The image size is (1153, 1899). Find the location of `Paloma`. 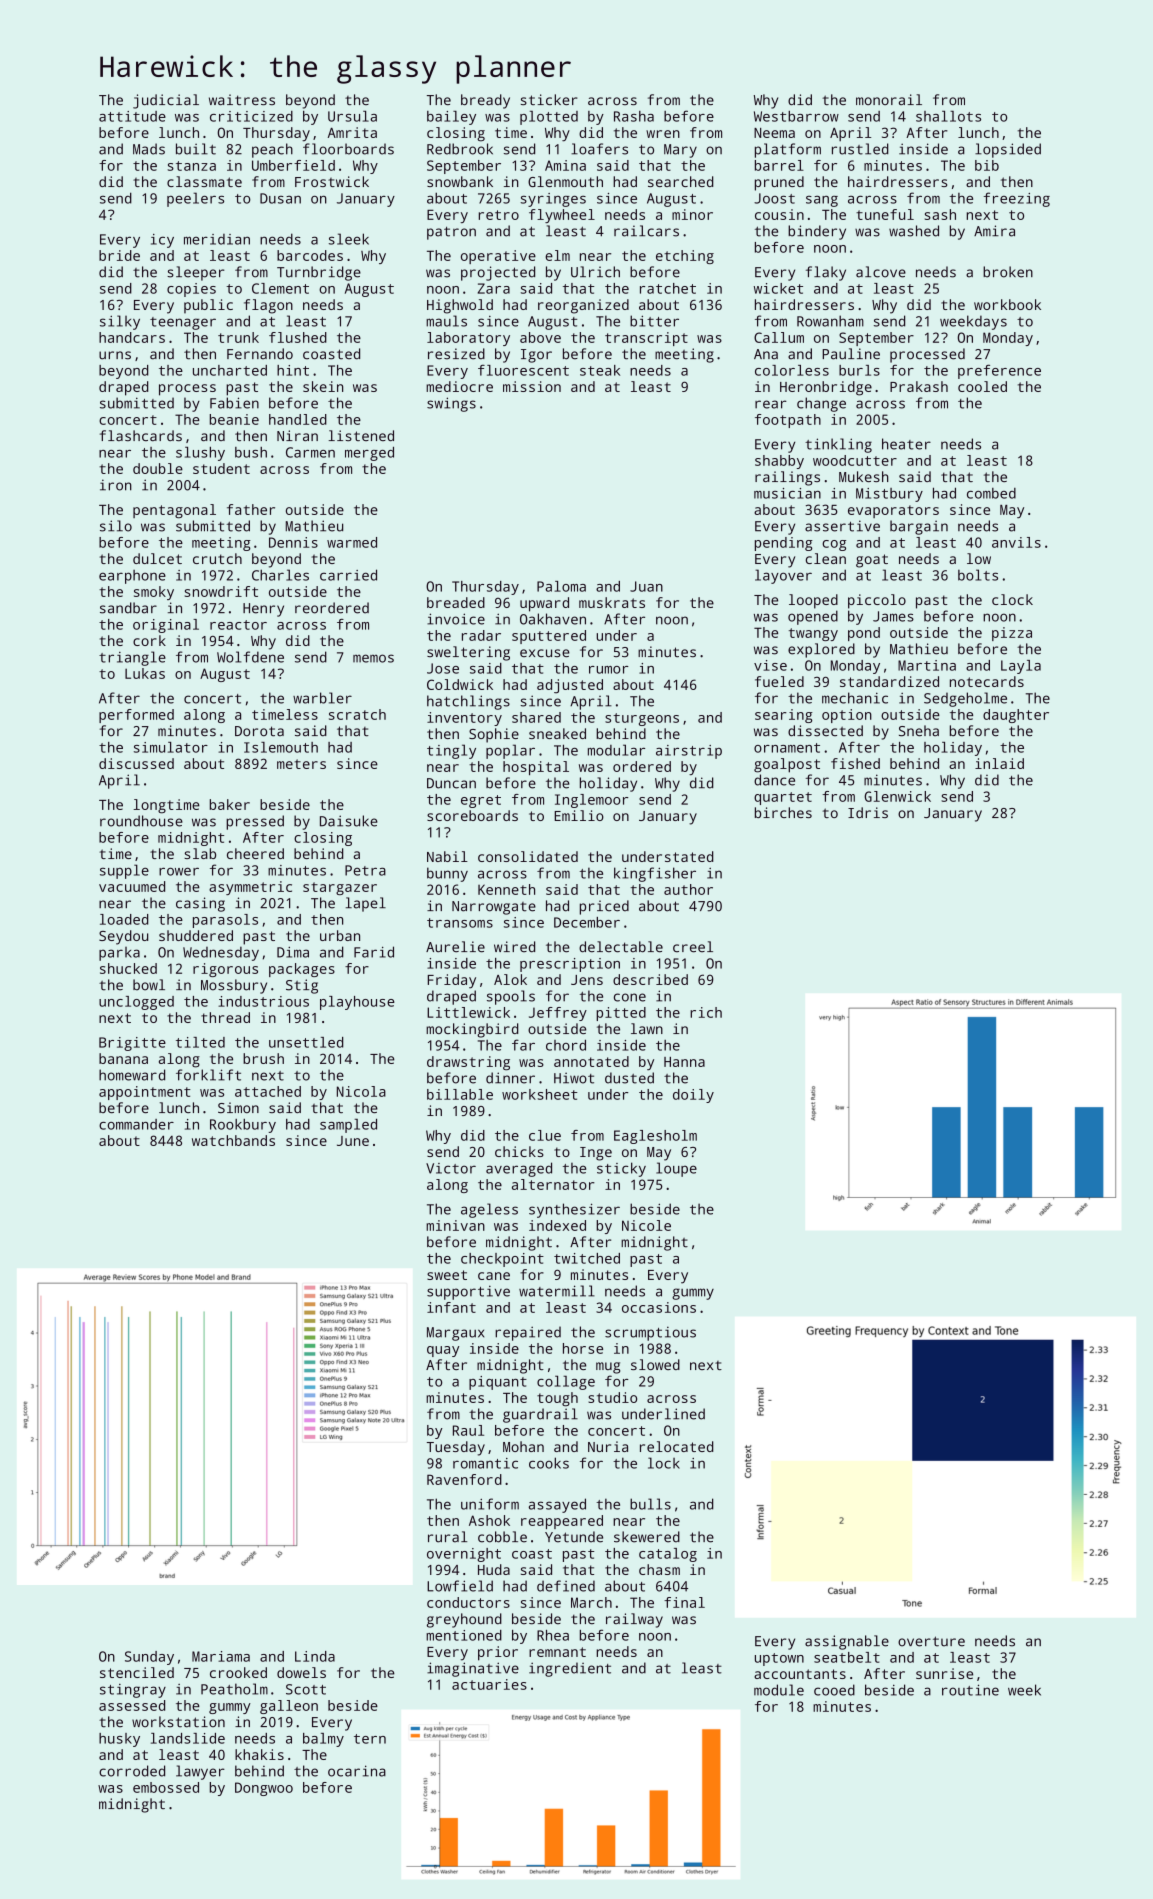

Paloma is located at coordinates (561, 586).
